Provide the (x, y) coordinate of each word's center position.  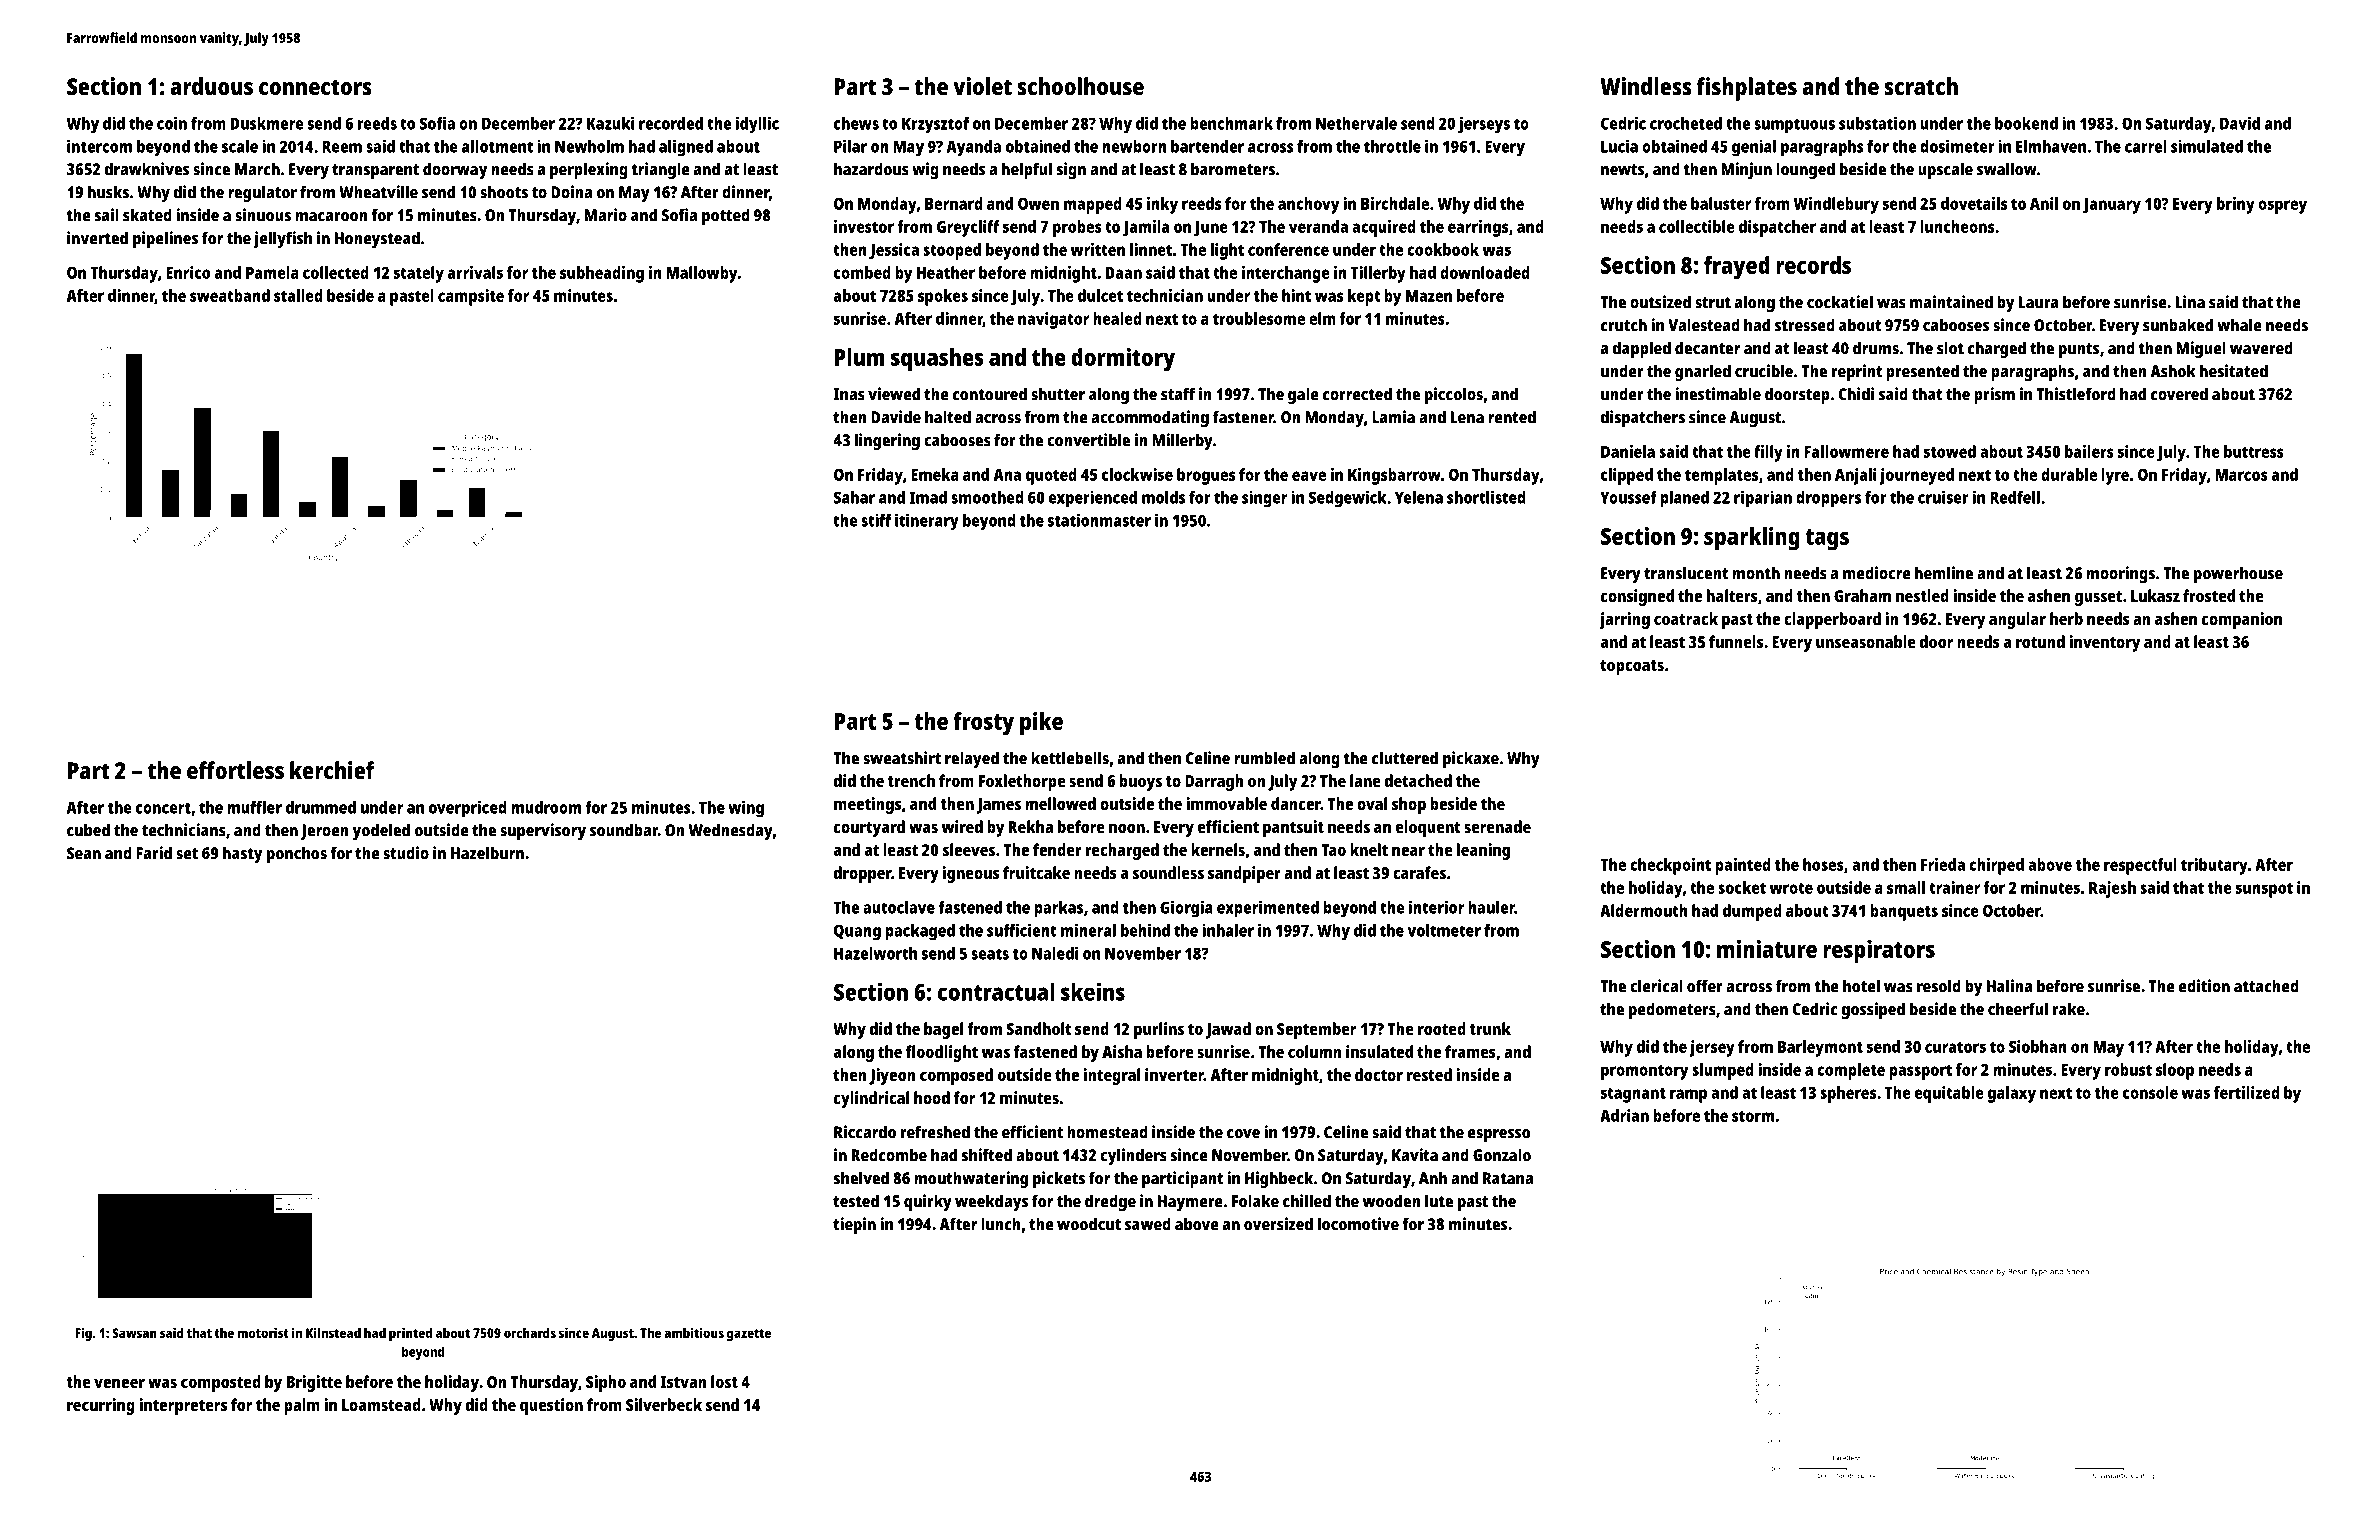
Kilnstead (333, 1332)
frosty (983, 724)
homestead (1107, 1132)
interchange (1286, 274)
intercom (99, 146)
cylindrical (871, 1099)
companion (2242, 620)
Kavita (1415, 1155)
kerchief (332, 770)
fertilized (2247, 1092)
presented (1922, 372)
